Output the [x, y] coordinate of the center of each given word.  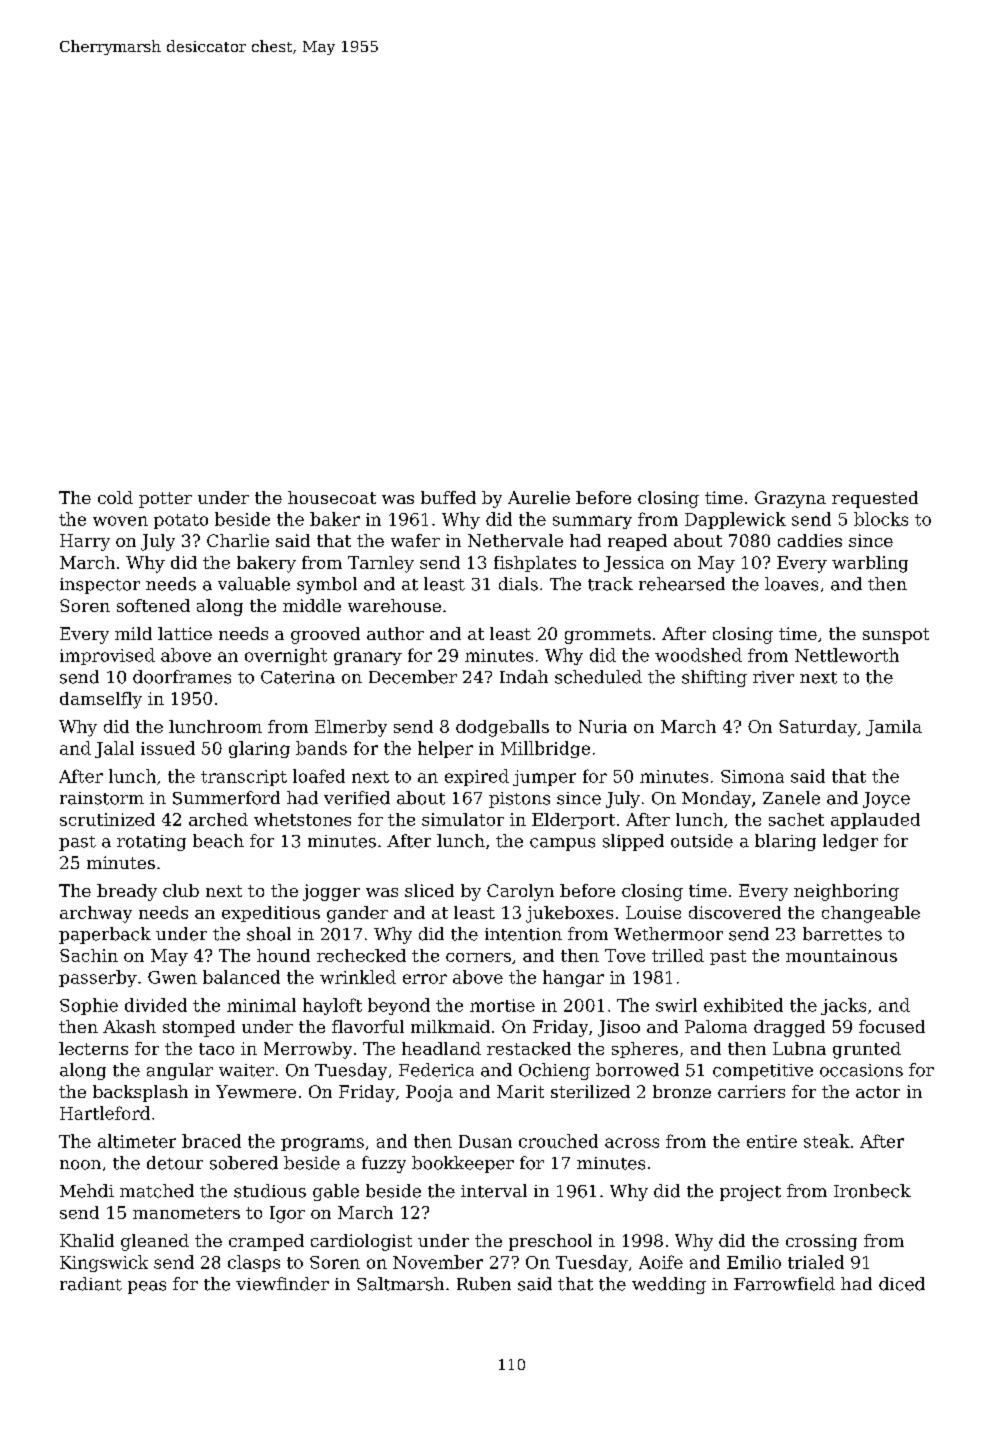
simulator [463, 819]
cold [115, 497]
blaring [785, 842]
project [750, 1193]
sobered [244, 1163]
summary [592, 522]
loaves [791, 584]
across [632, 1143]
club [181, 890]
